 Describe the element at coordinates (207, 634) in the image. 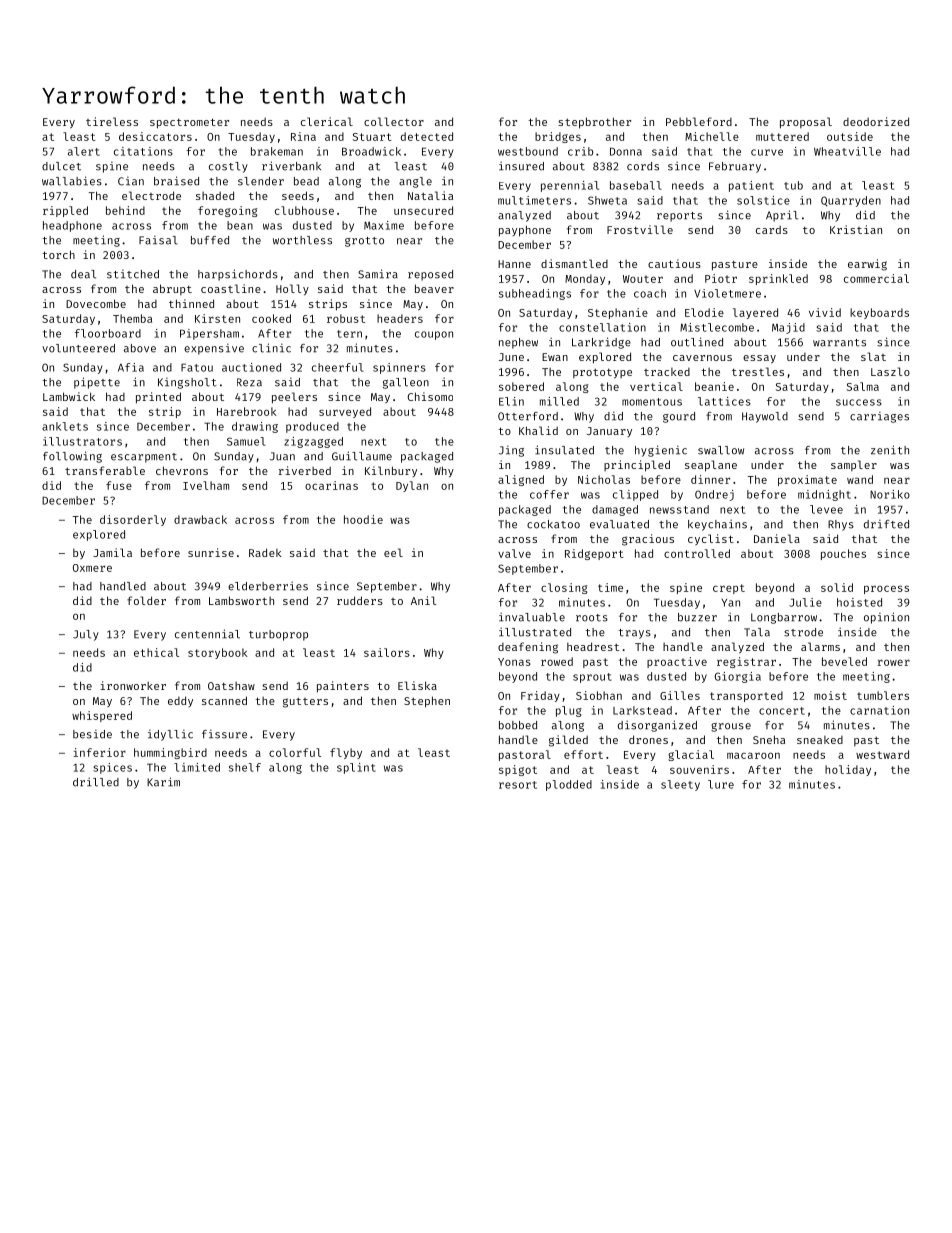

I see `centennial` at that location.
